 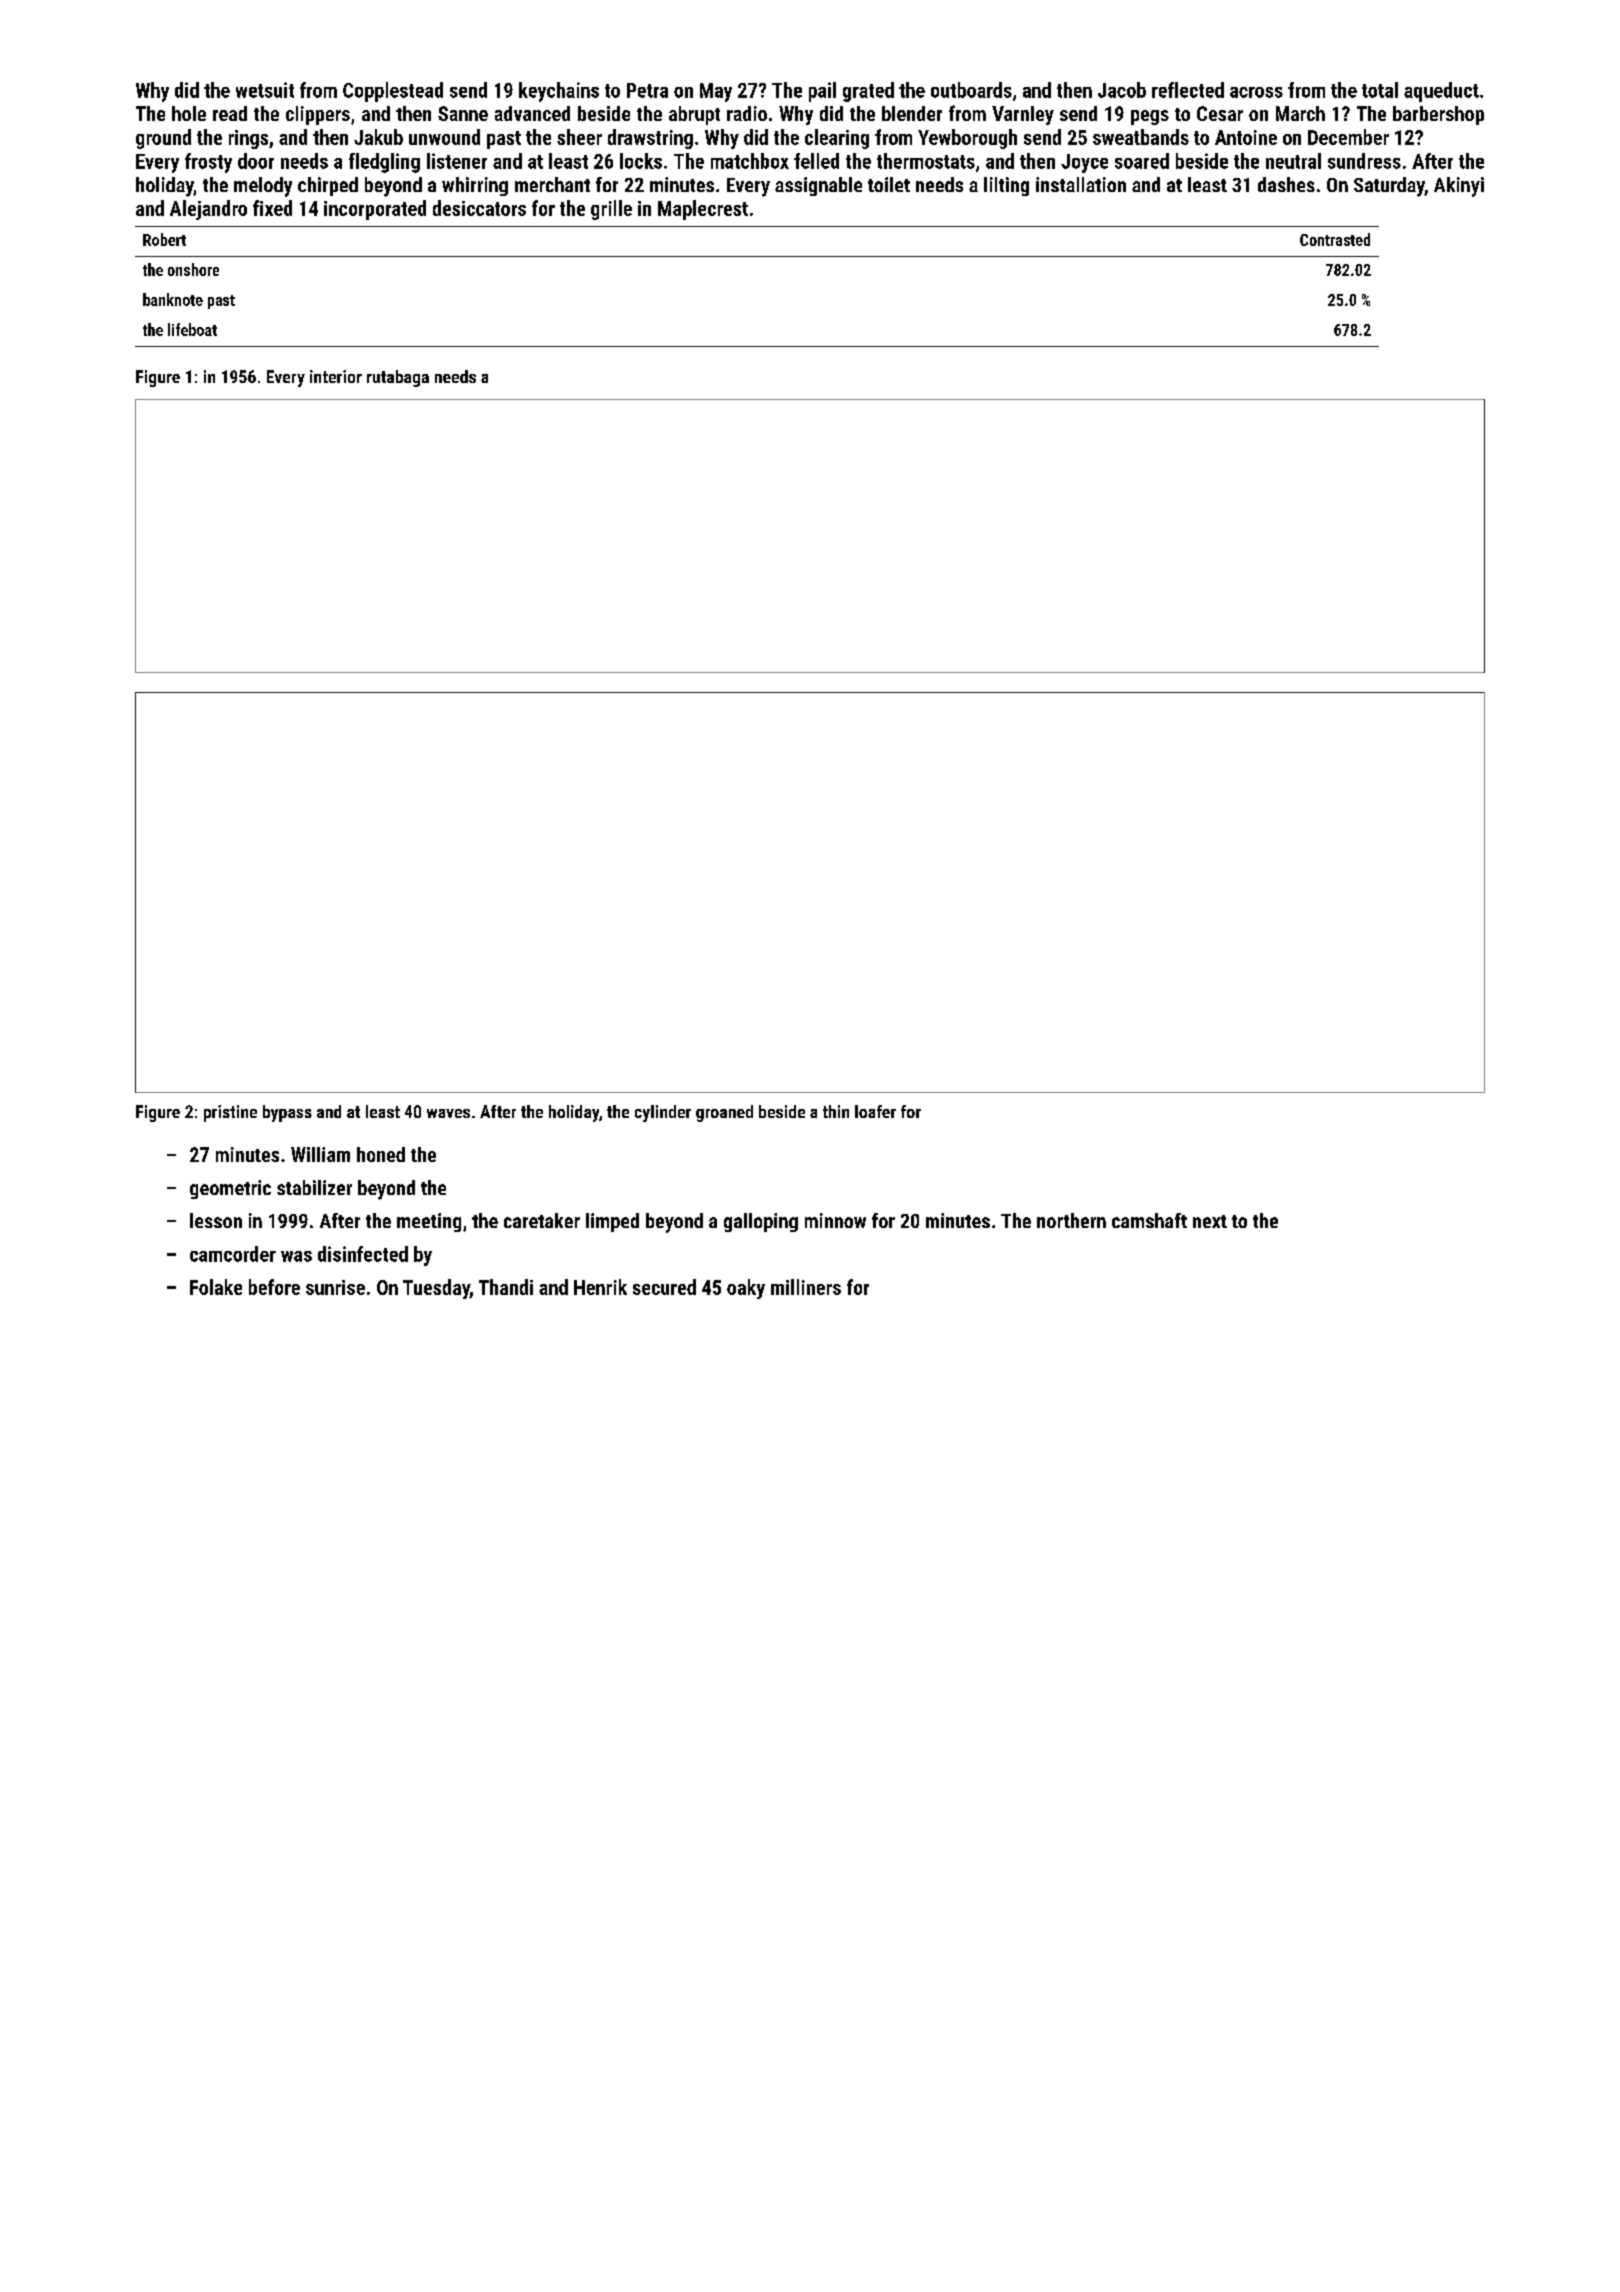 I want to click on onshore, so click(x=193, y=269).
